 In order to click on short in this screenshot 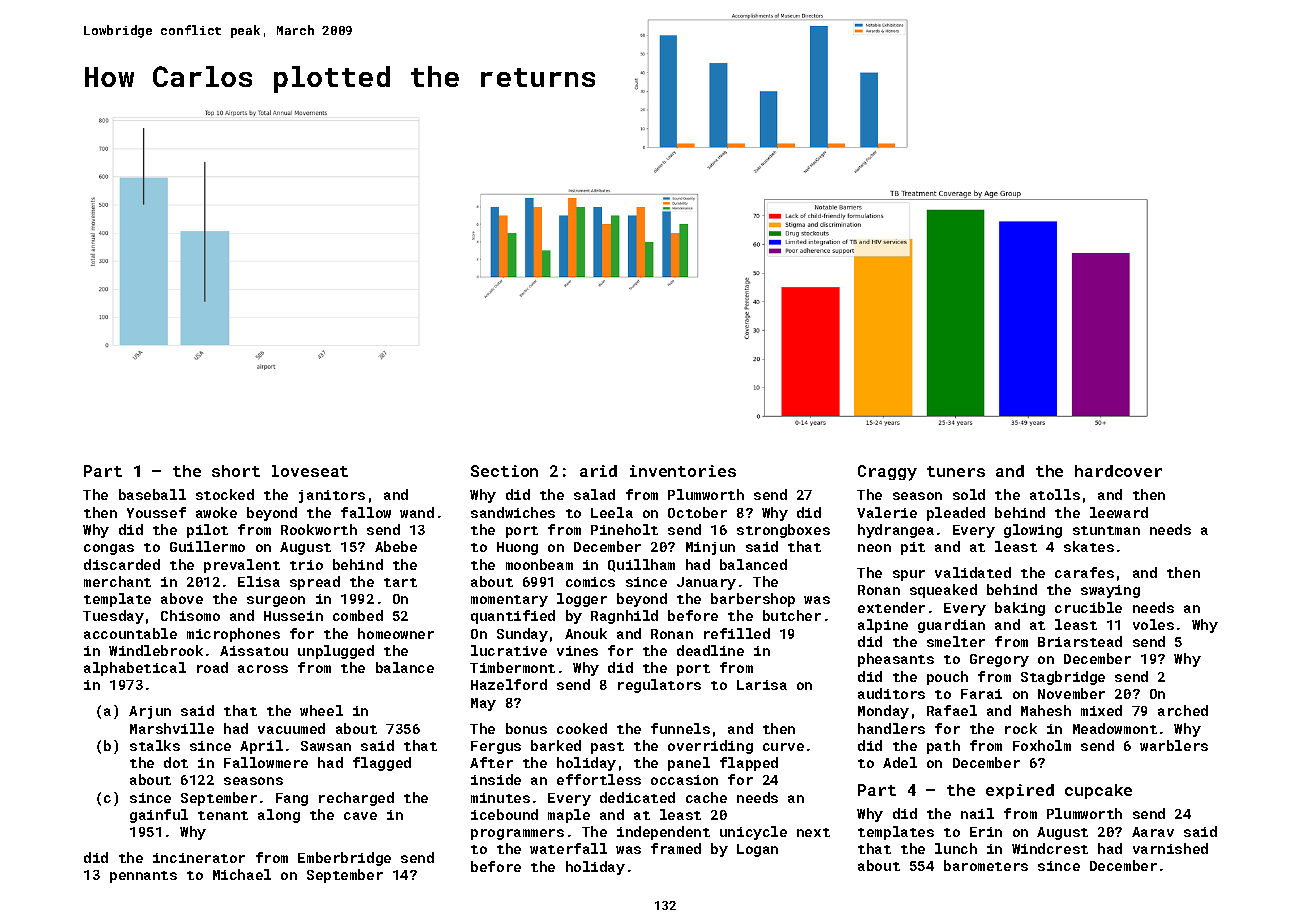, I will do `click(236, 471)`.
